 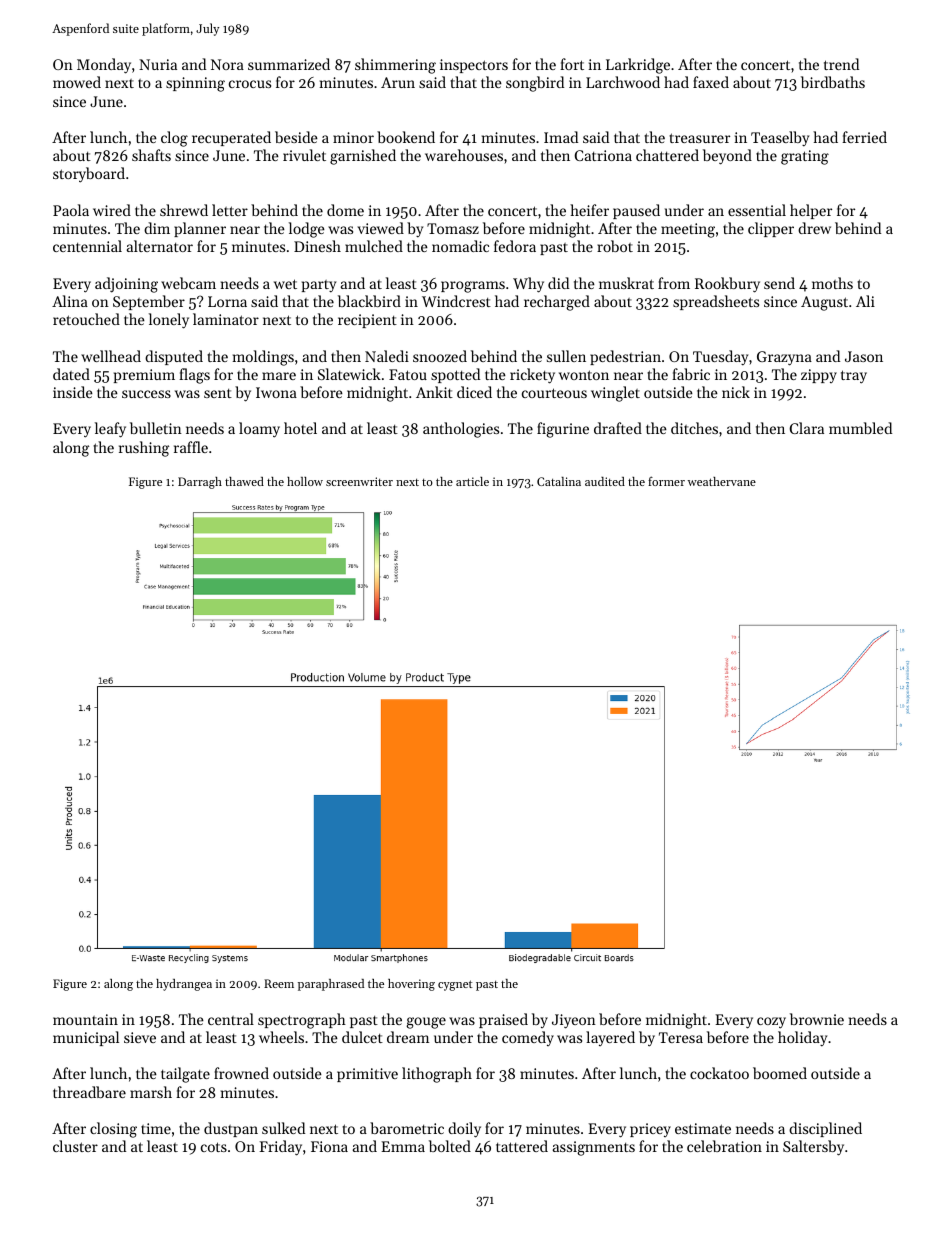 What do you see at coordinates (860, 428) in the screenshot?
I see `mumbled` at bounding box center [860, 428].
